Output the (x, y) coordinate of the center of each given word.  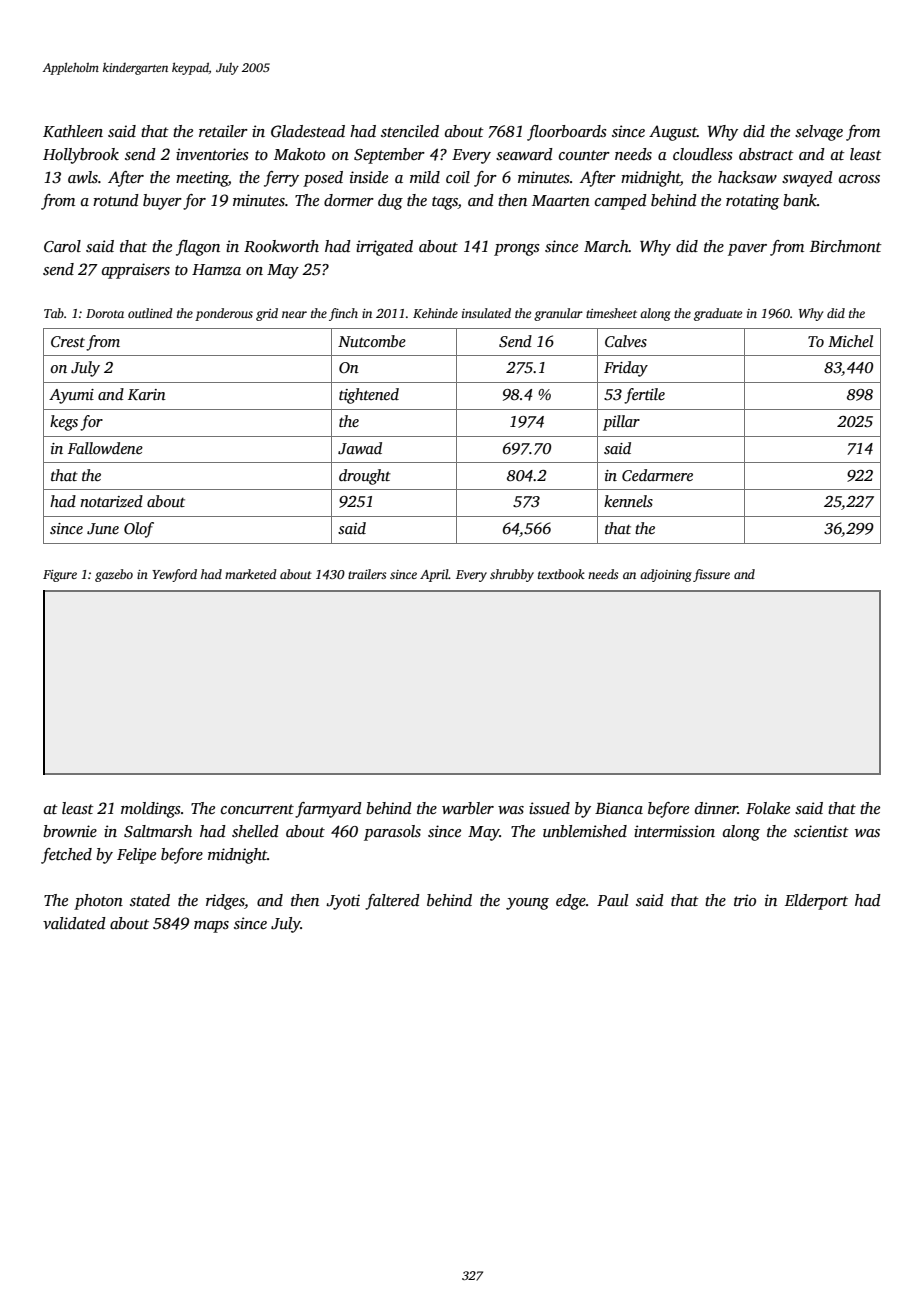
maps (211, 927)
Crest (68, 342)
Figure (60, 576)
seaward (524, 154)
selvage (819, 133)
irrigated (384, 248)
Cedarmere (657, 475)
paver (747, 250)
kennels (628, 501)
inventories (212, 154)
